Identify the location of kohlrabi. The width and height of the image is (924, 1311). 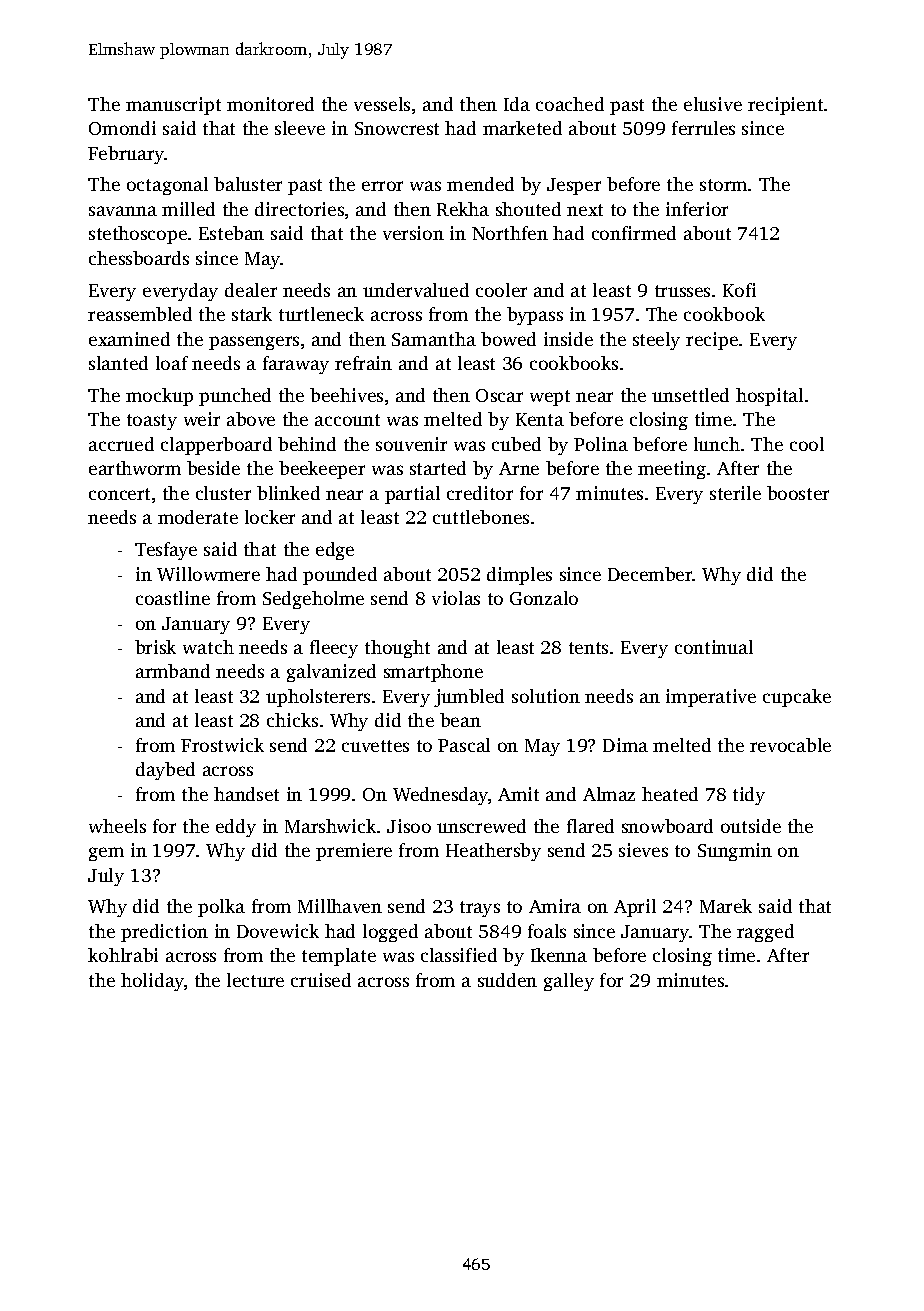
(123, 955).
